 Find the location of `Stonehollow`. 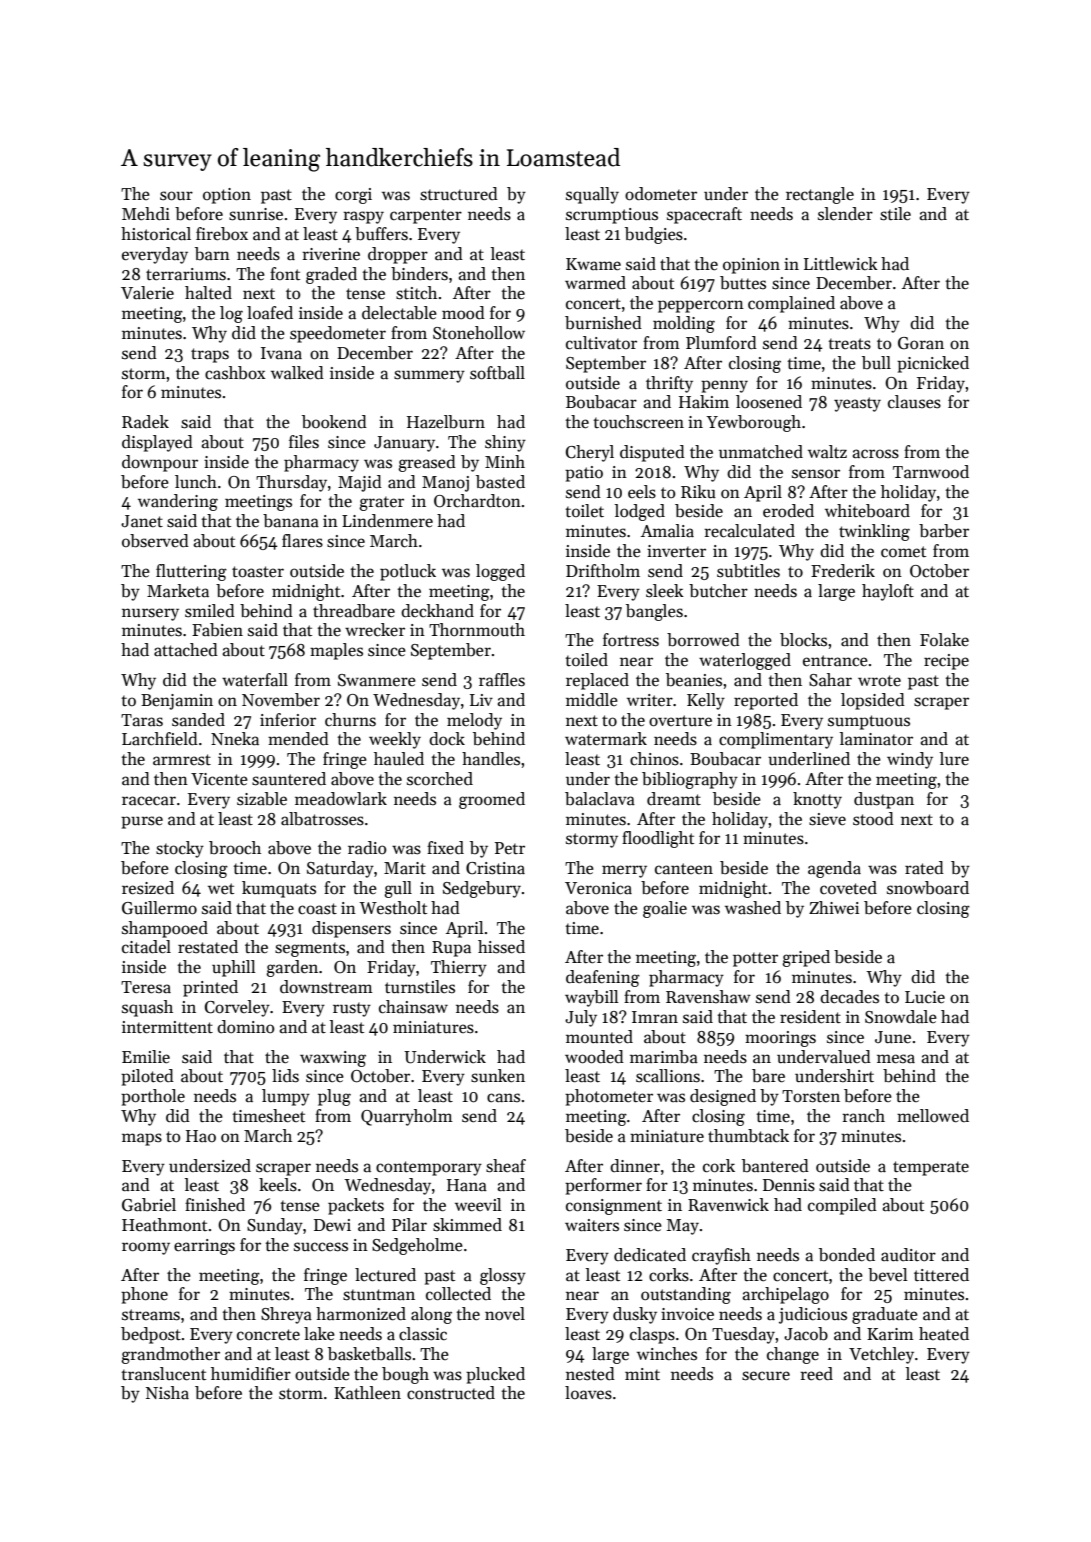

Stonehollow is located at coordinates (479, 333).
